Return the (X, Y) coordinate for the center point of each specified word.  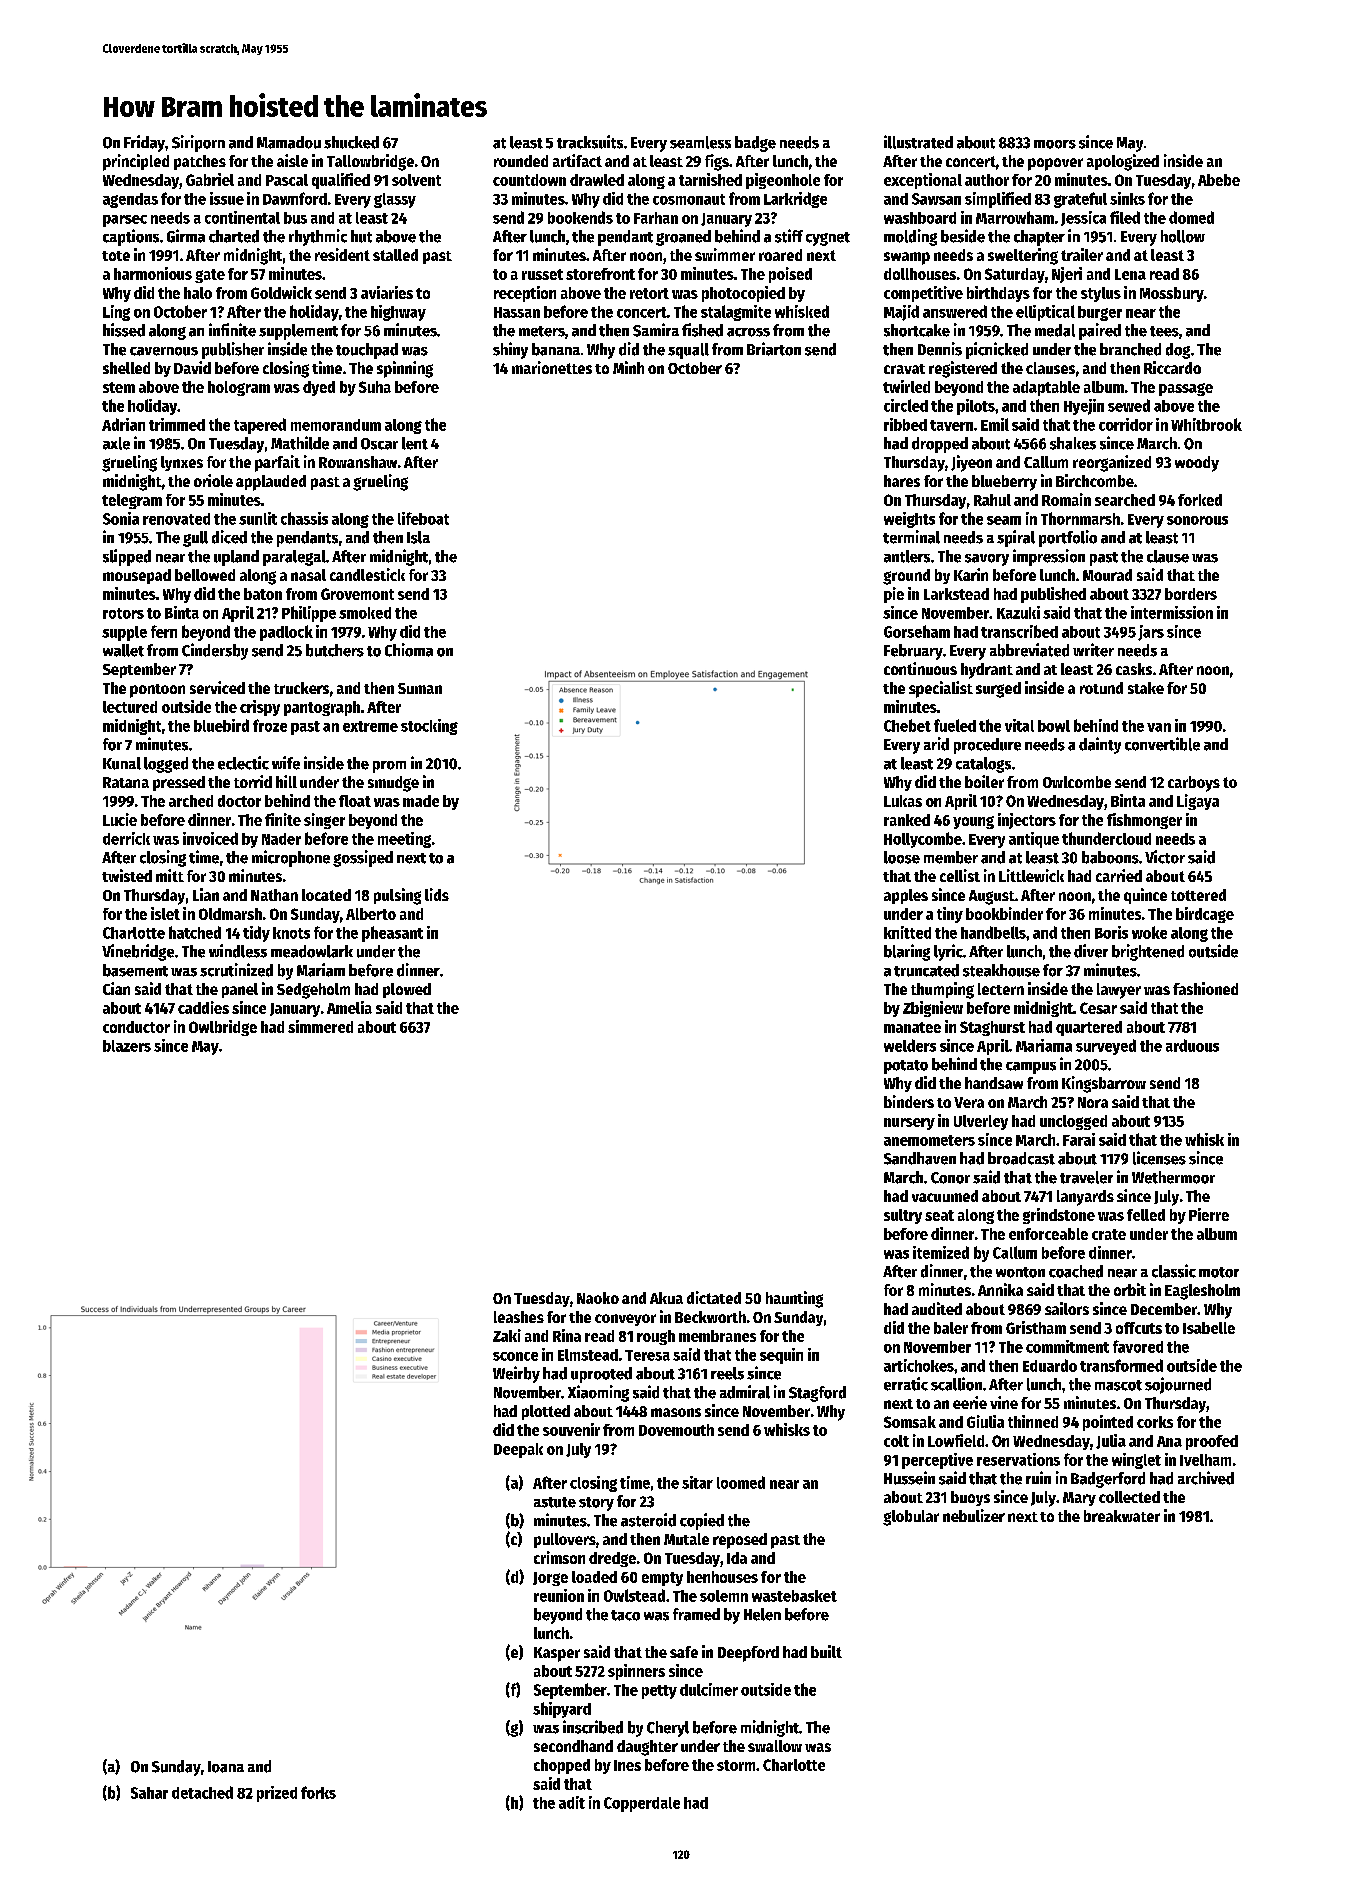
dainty (1100, 745)
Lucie (120, 819)
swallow (775, 1746)
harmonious (153, 273)
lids (437, 894)
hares (902, 481)
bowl (1054, 726)
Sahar (149, 1793)
